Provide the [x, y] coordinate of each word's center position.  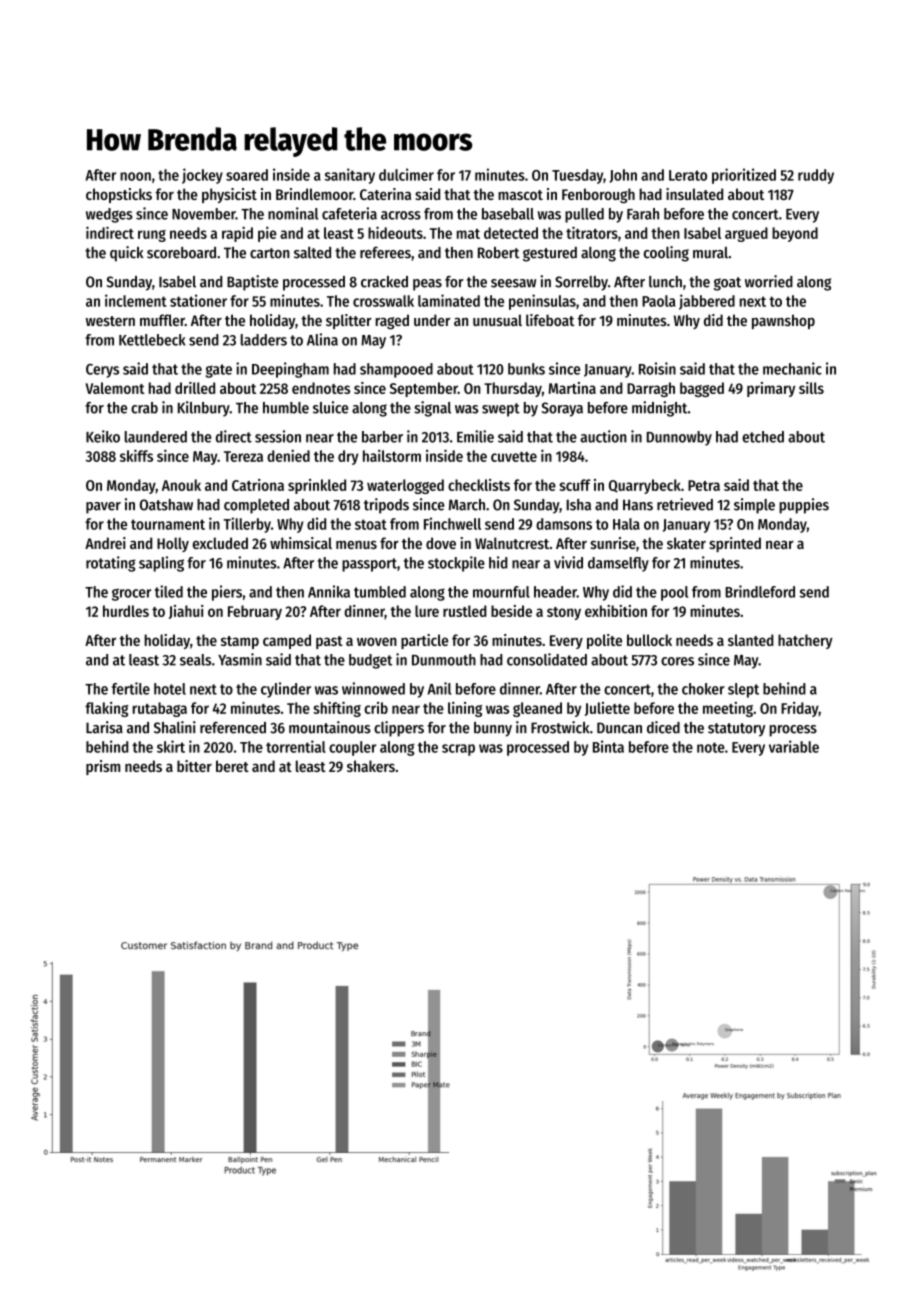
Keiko [103, 436]
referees [385, 252]
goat [727, 284]
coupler [352, 748]
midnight [659, 409]
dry [348, 457]
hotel [170, 689]
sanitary [350, 176]
